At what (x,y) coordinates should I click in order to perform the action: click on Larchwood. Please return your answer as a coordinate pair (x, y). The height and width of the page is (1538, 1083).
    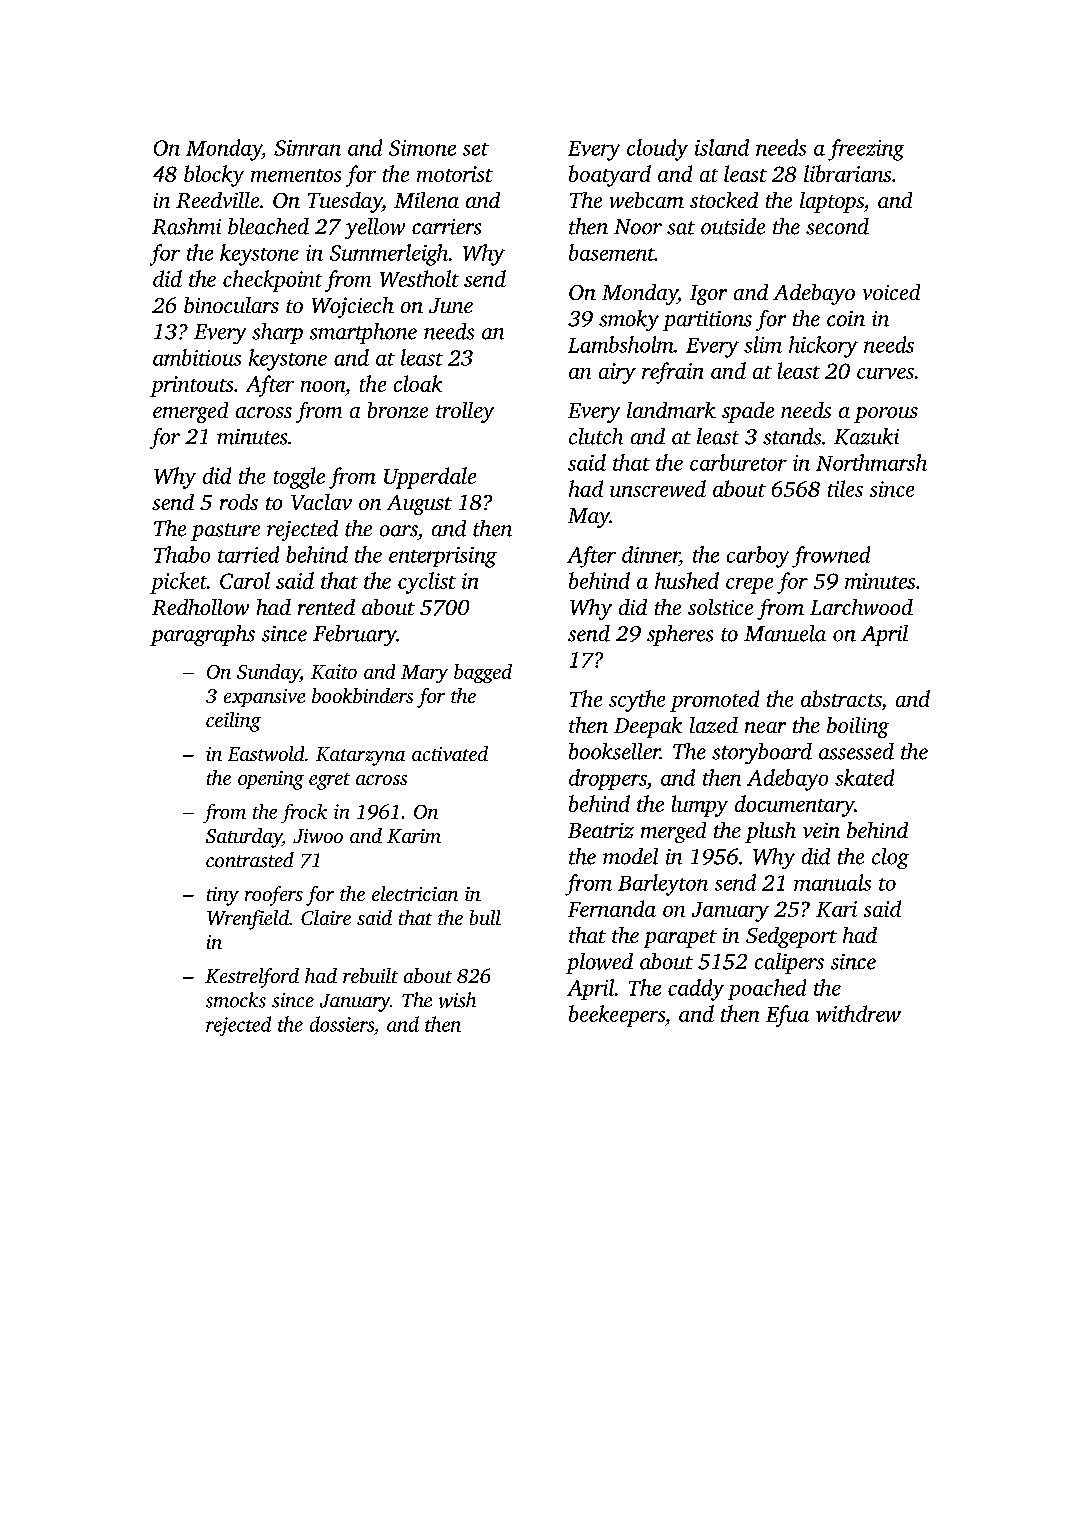
    Looking at the image, I should click on (861, 607).
